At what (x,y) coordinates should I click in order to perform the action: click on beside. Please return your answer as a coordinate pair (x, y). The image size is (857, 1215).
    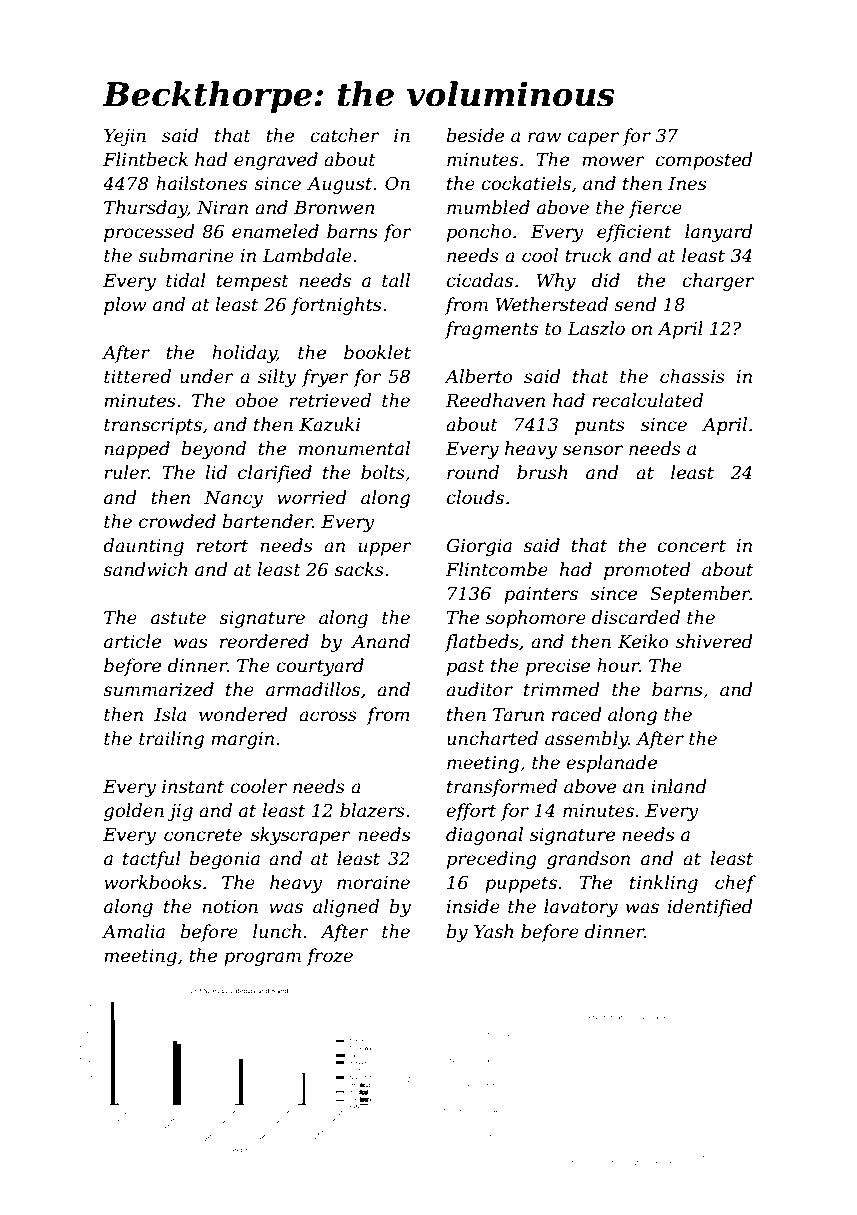
    Looking at the image, I should click on (475, 135).
